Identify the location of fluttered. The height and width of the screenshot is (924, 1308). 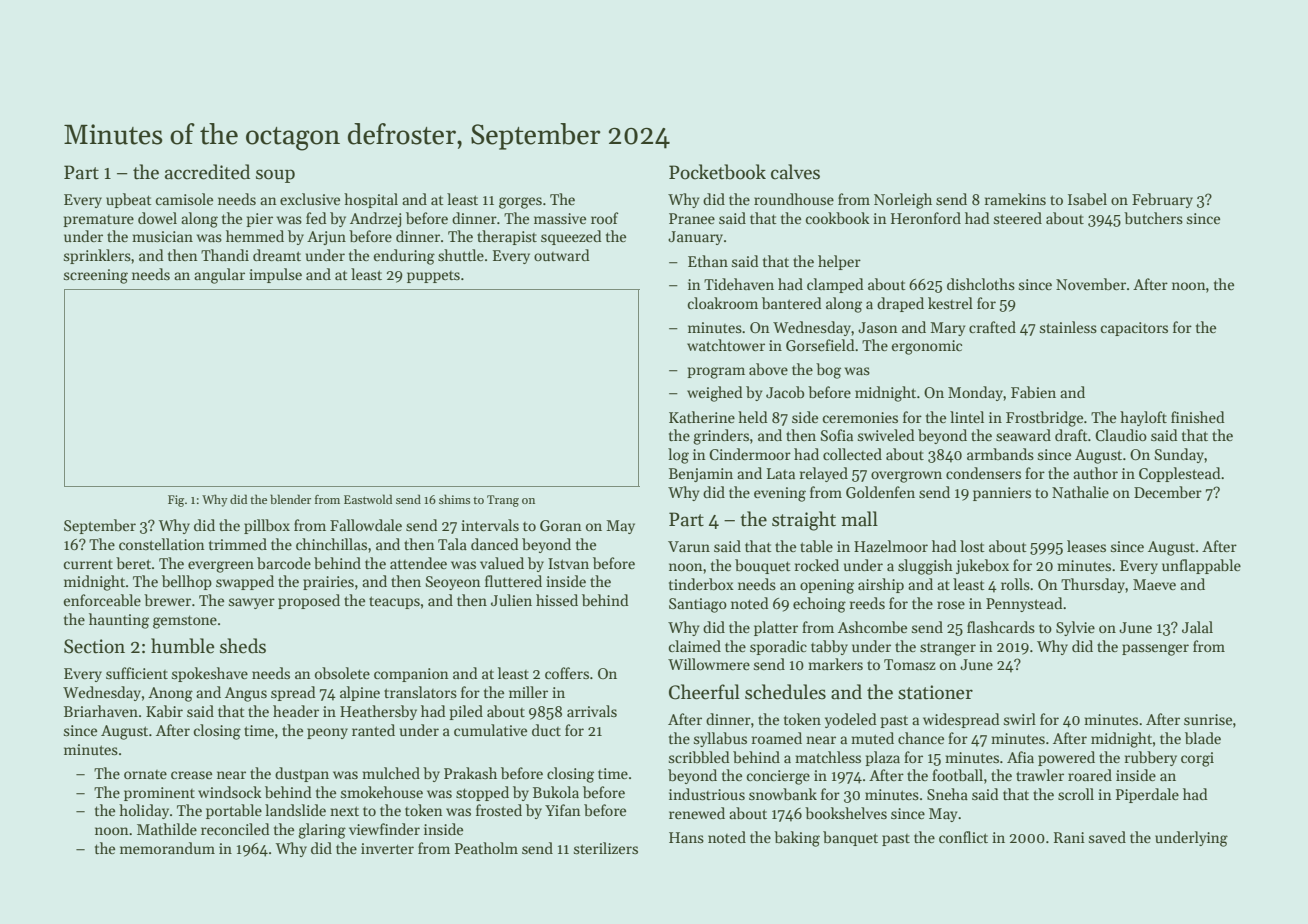
(513, 581).
